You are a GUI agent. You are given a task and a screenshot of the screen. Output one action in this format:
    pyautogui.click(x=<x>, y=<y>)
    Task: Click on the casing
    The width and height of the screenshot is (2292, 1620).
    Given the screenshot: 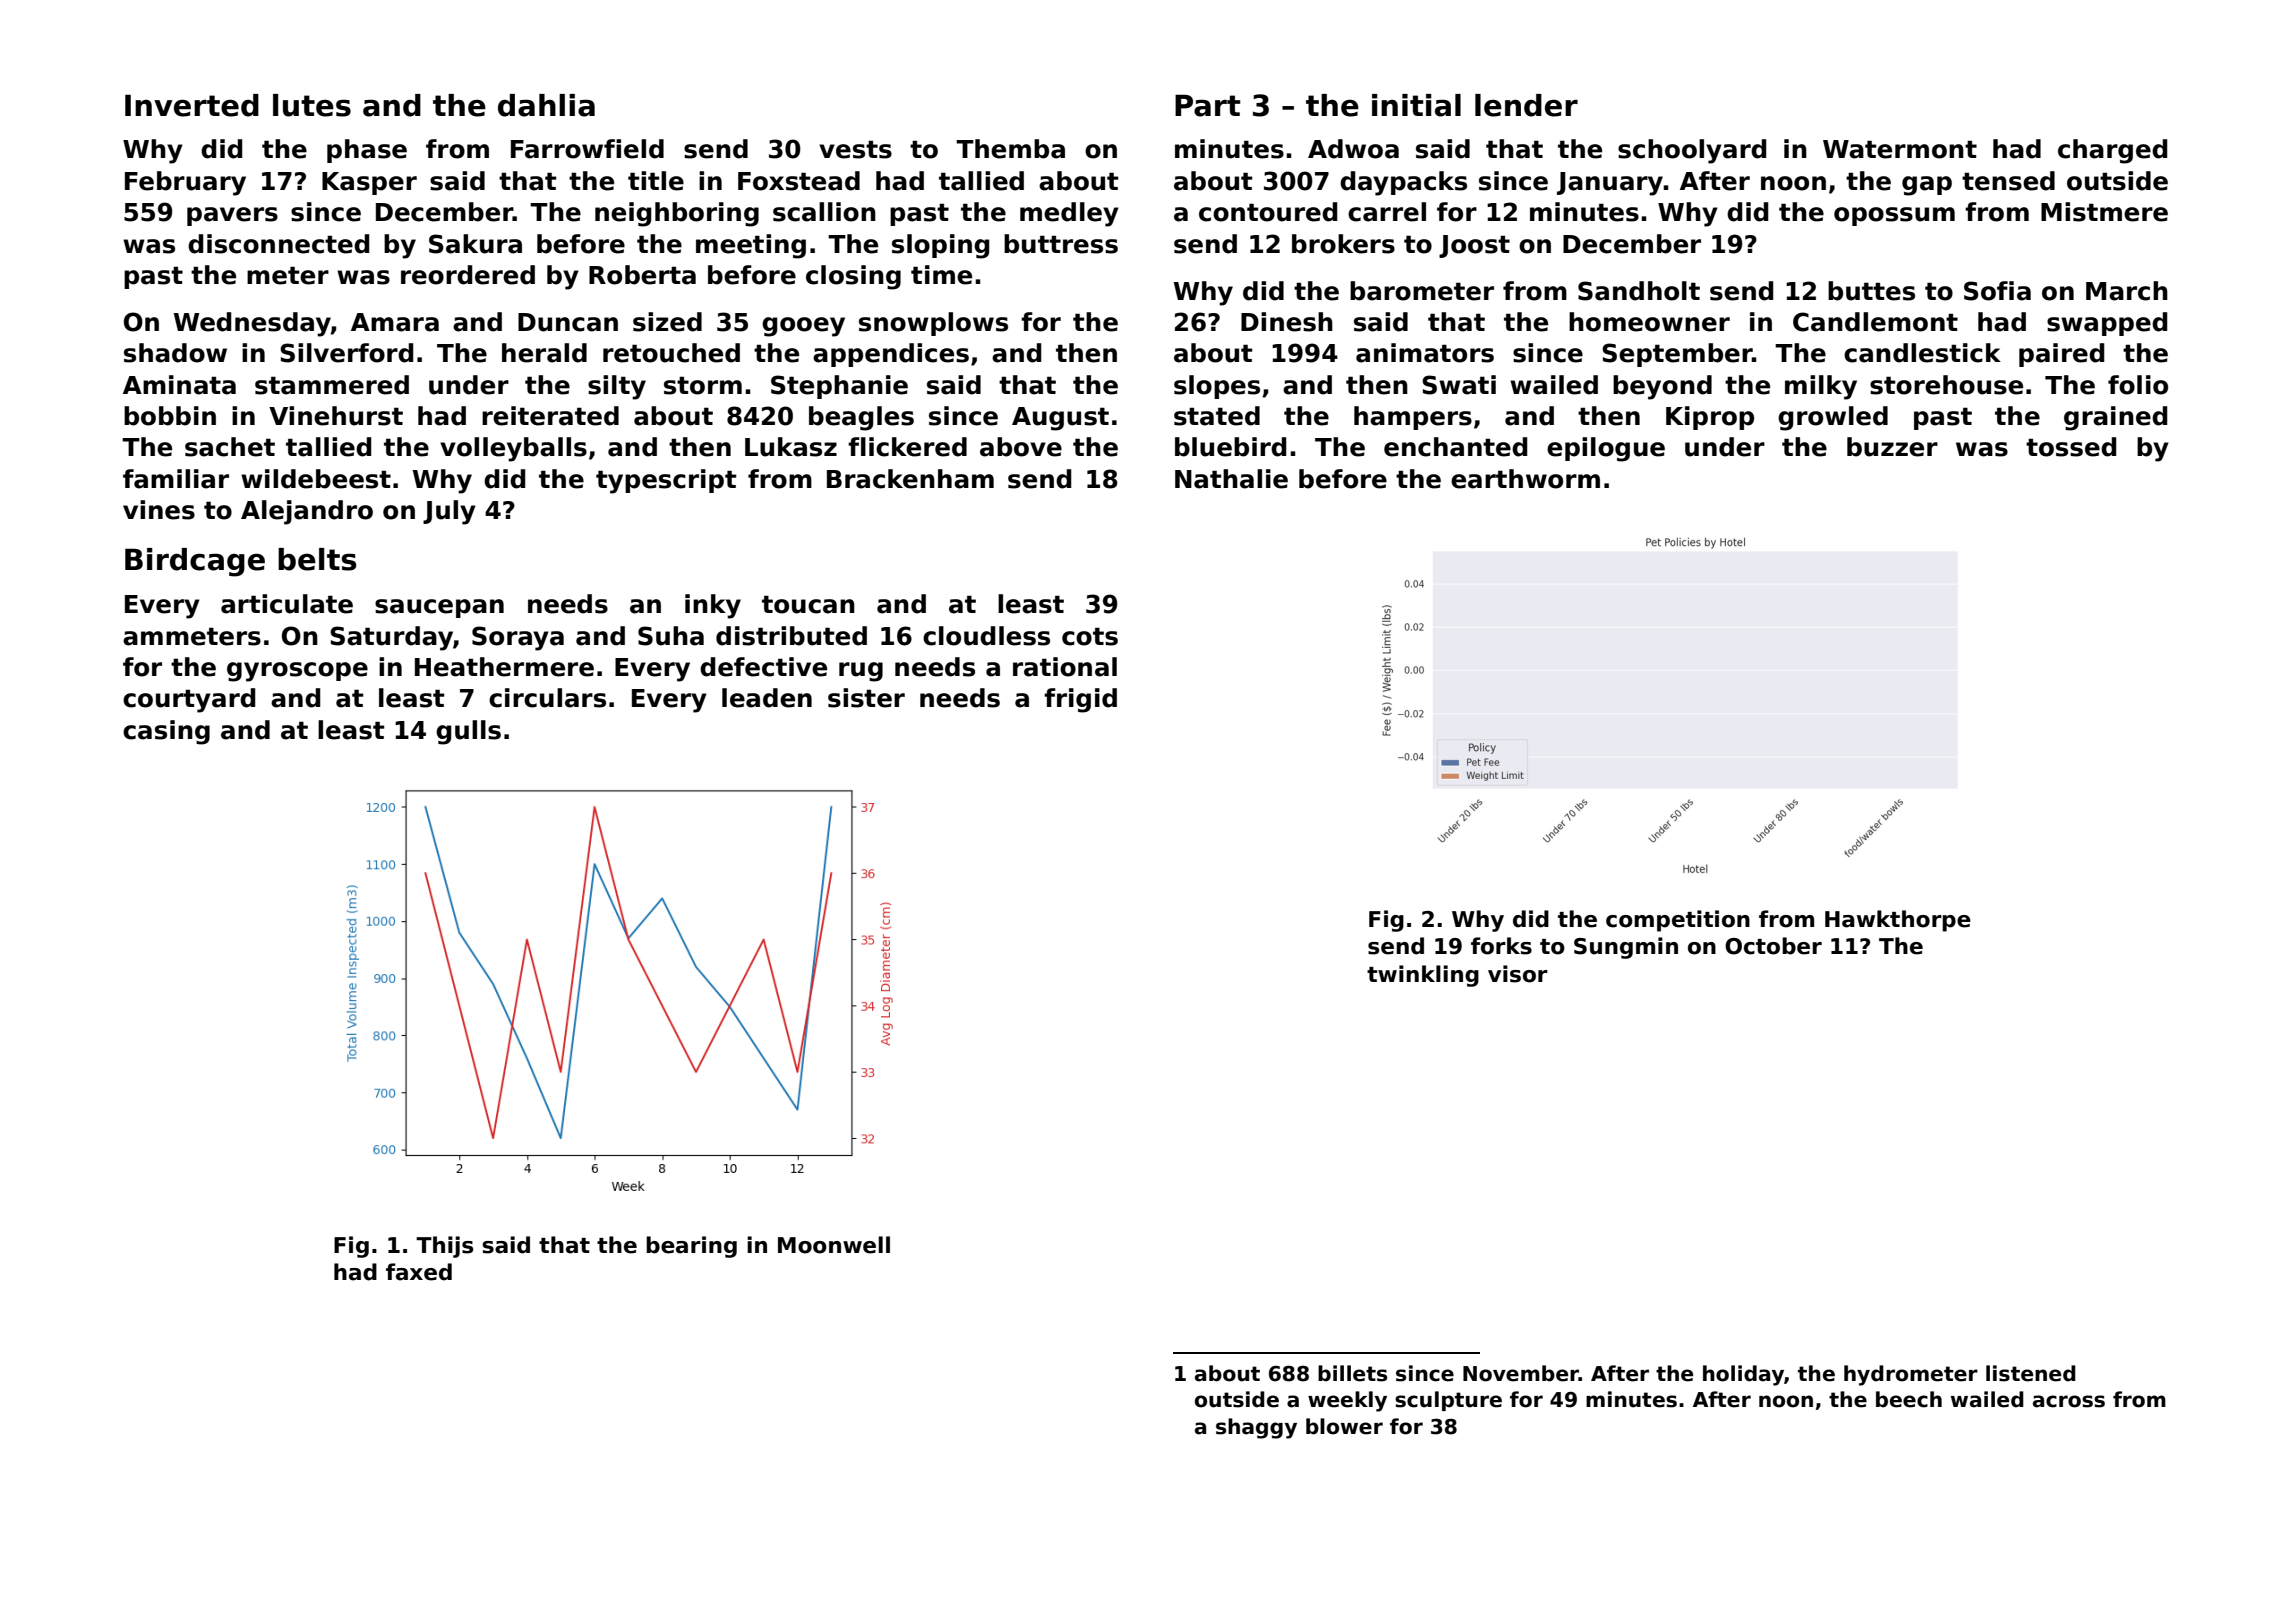 What is the action you would take?
    pyautogui.click(x=166, y=732)
